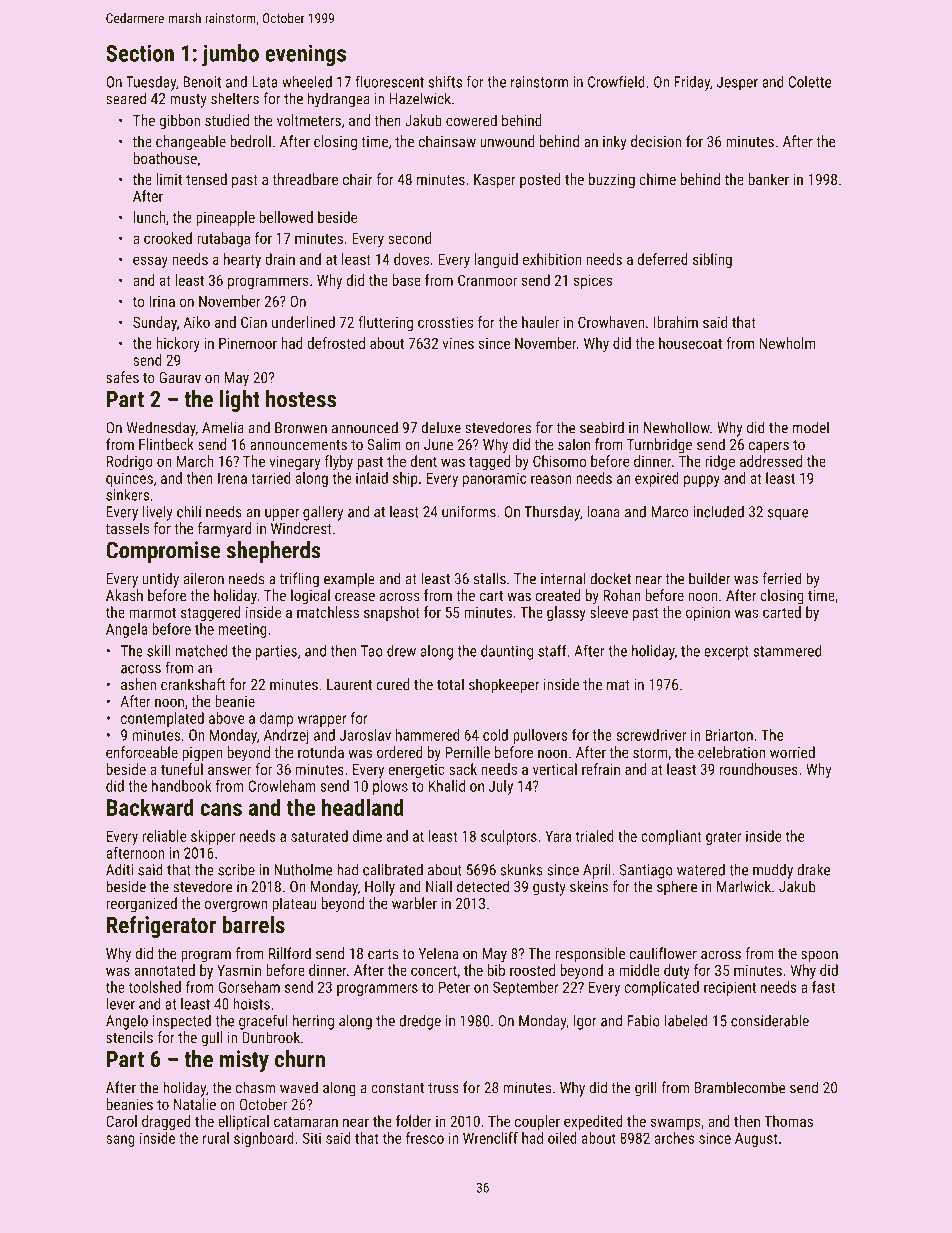 This screenshot has width=952, height=1233. I want to click on Jesper, so click(737, 83).
